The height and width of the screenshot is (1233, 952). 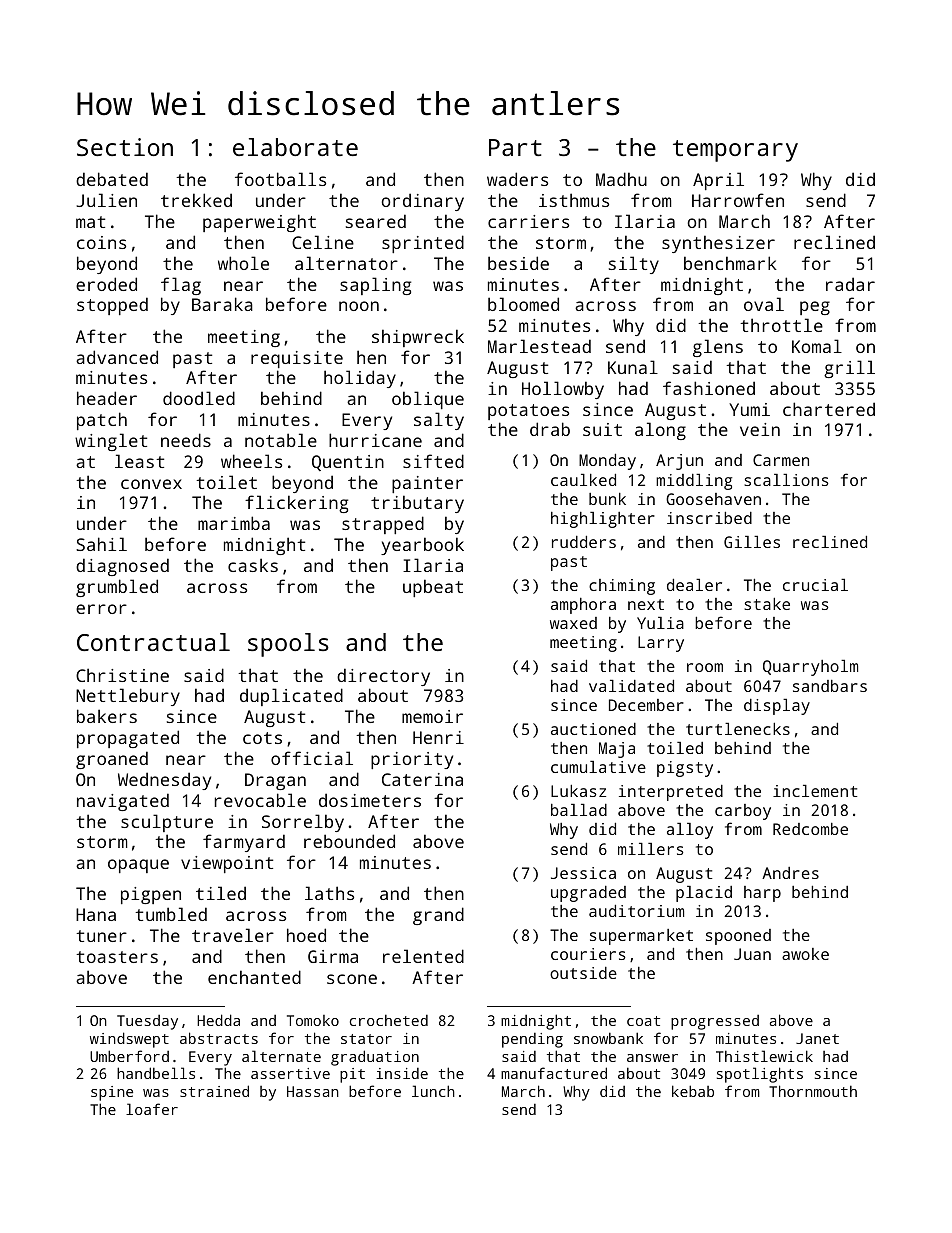 What do you see at coordinates (584, 542) in the screenshot?
I see `rudders` at bounding box center [584, 542].
